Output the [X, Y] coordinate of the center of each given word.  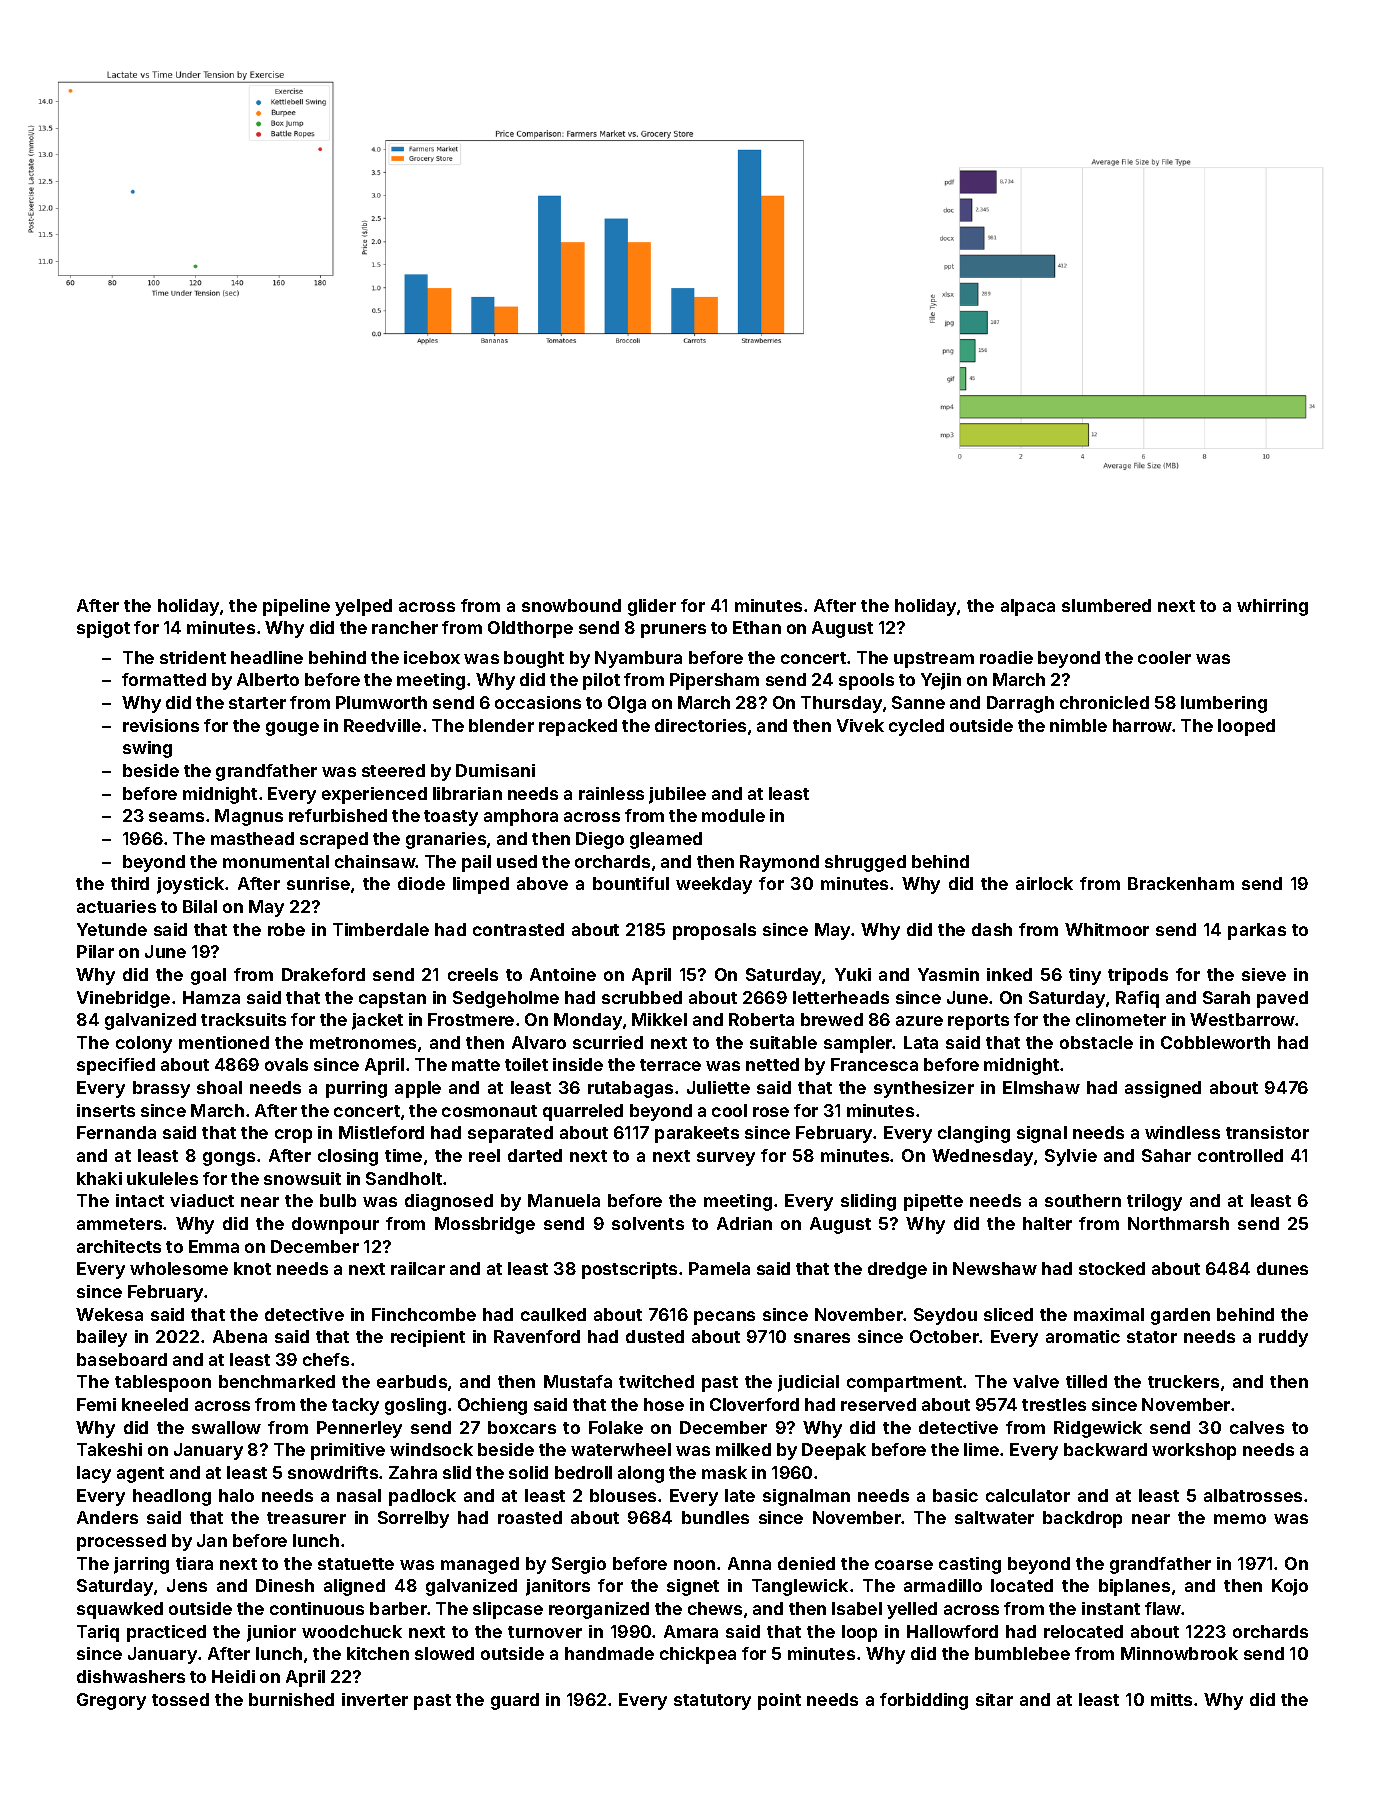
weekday [714, 885]
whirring [1272, 607]
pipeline [296, 607]
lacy [94, 1474]
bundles [715, 1517]
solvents [648, 1223]
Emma [214, 1246]
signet [693, 1587]
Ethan [757, 627]
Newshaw [995, 1268]
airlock [1044, 883]
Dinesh [285, 1585]
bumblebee [1022, 1653]
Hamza [211, 997]
